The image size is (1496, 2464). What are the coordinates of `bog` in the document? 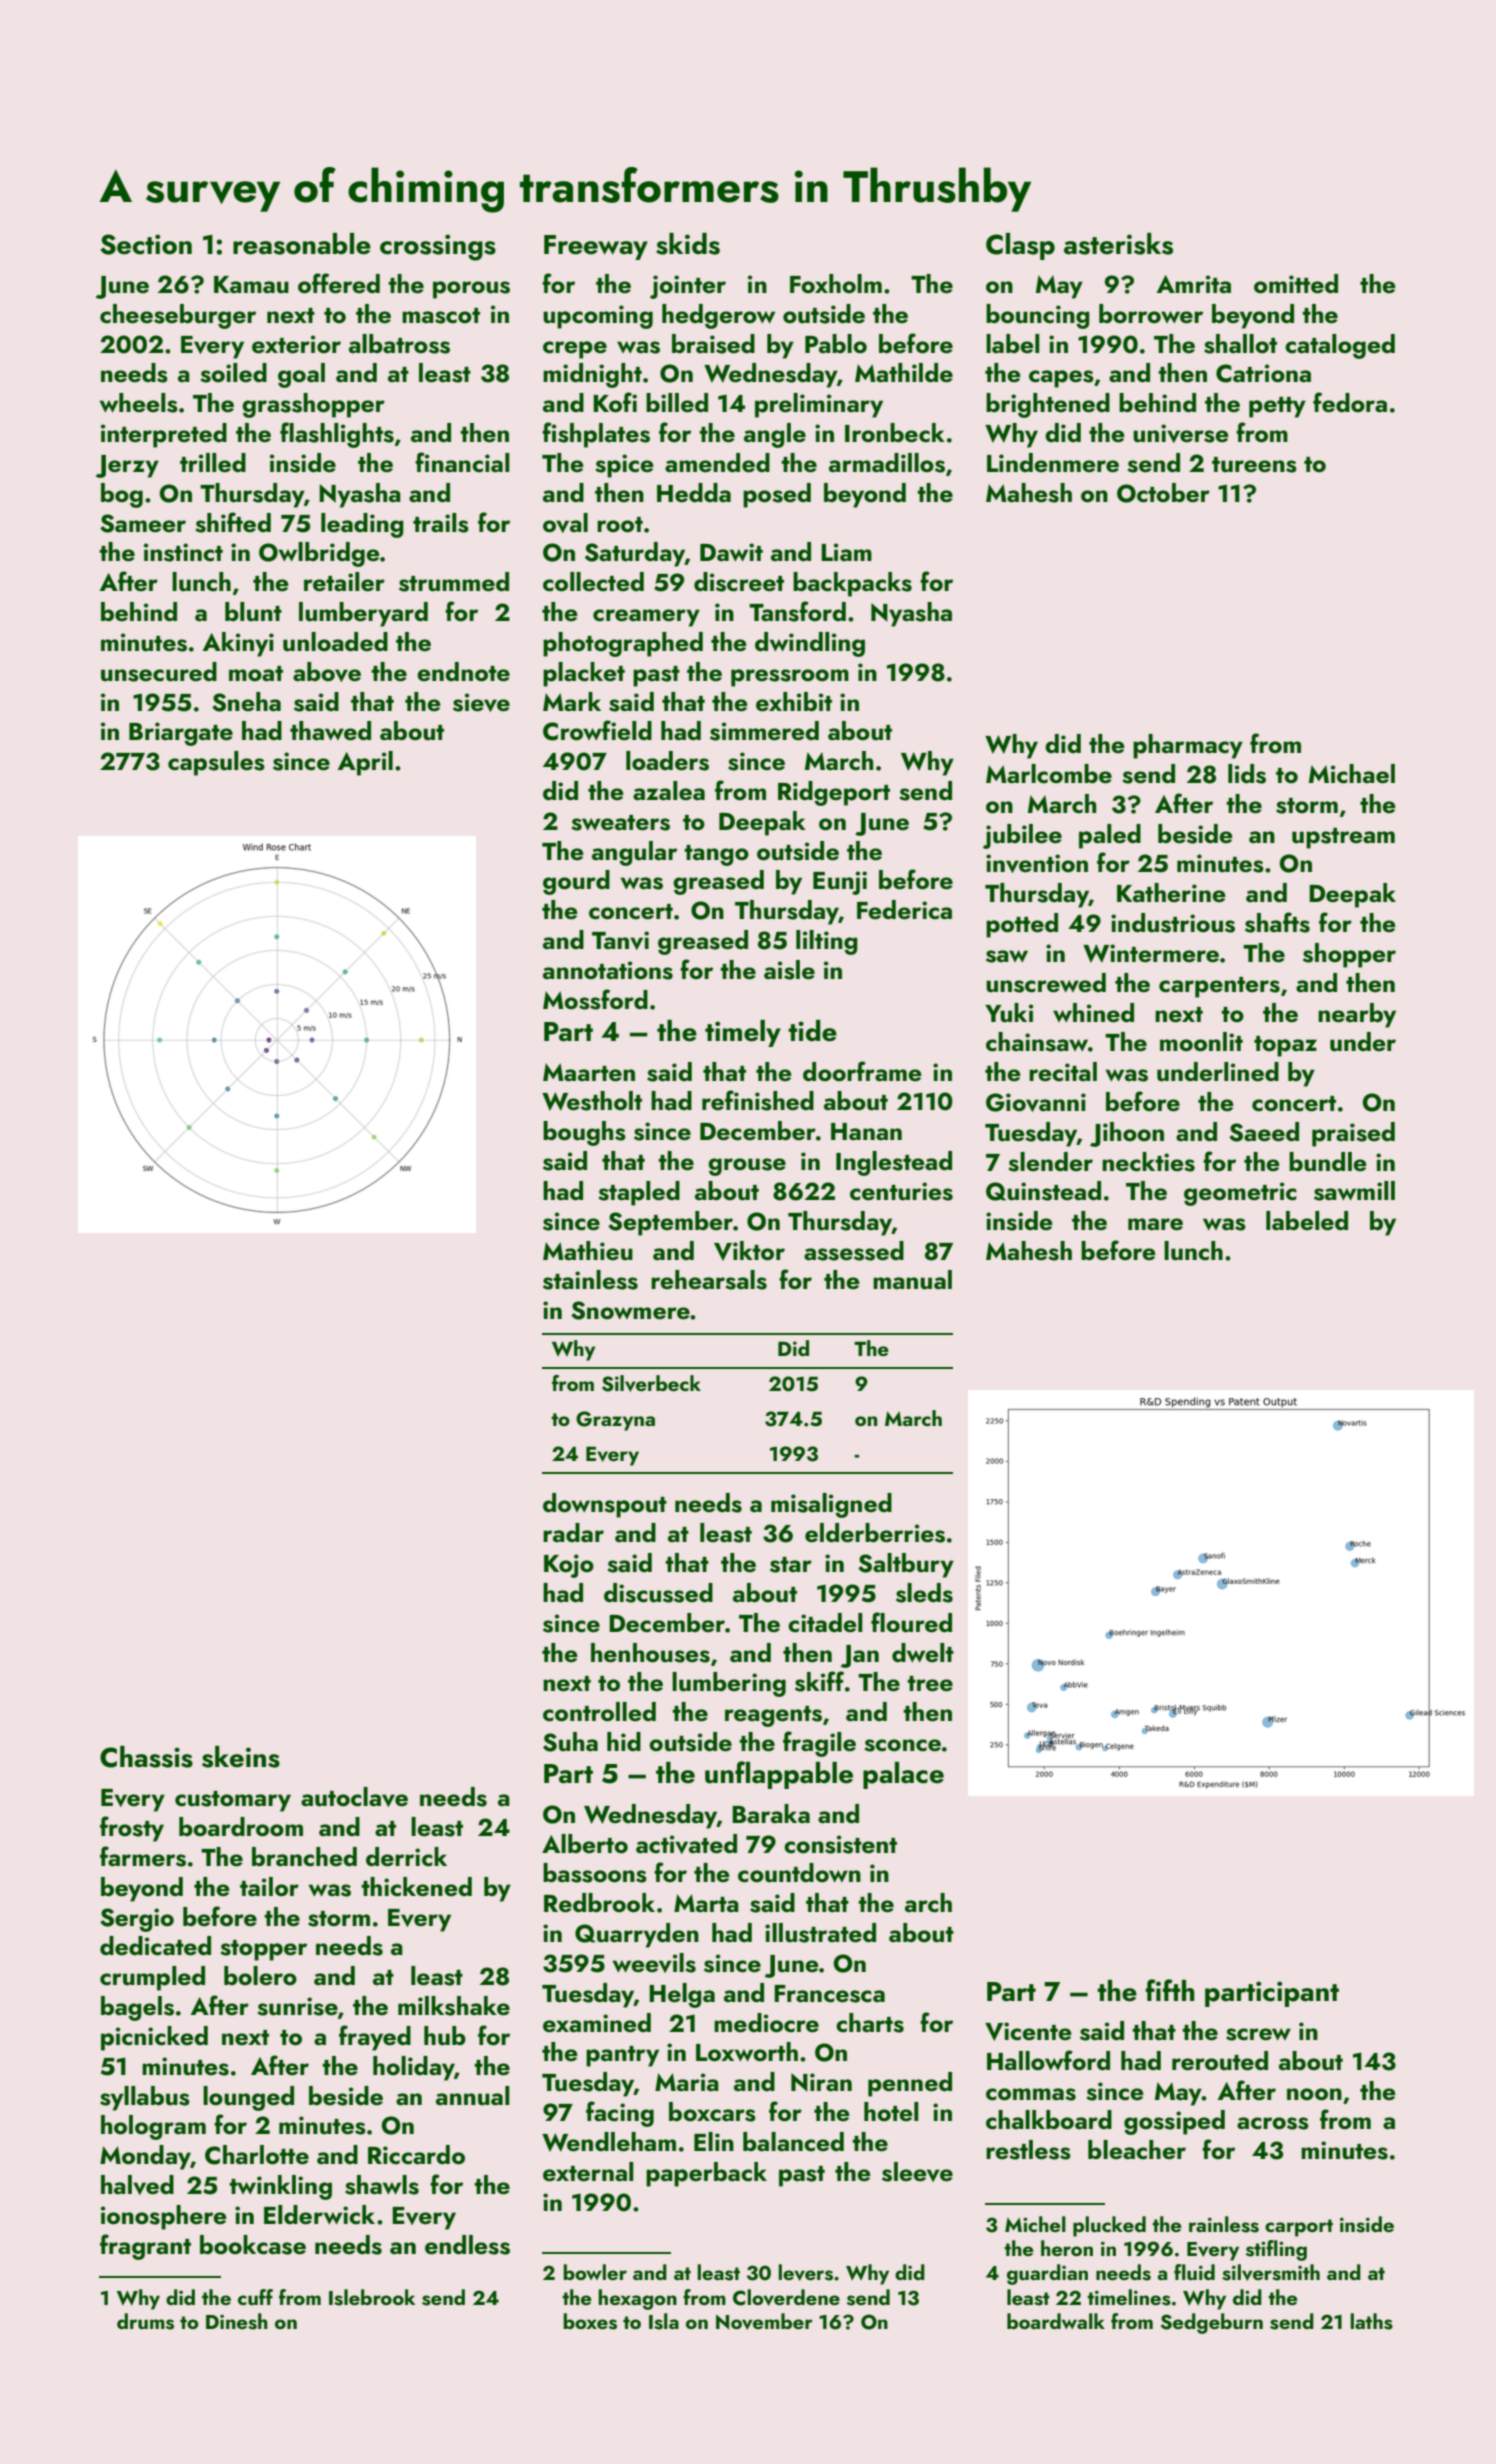 It's located at (122, 495).
